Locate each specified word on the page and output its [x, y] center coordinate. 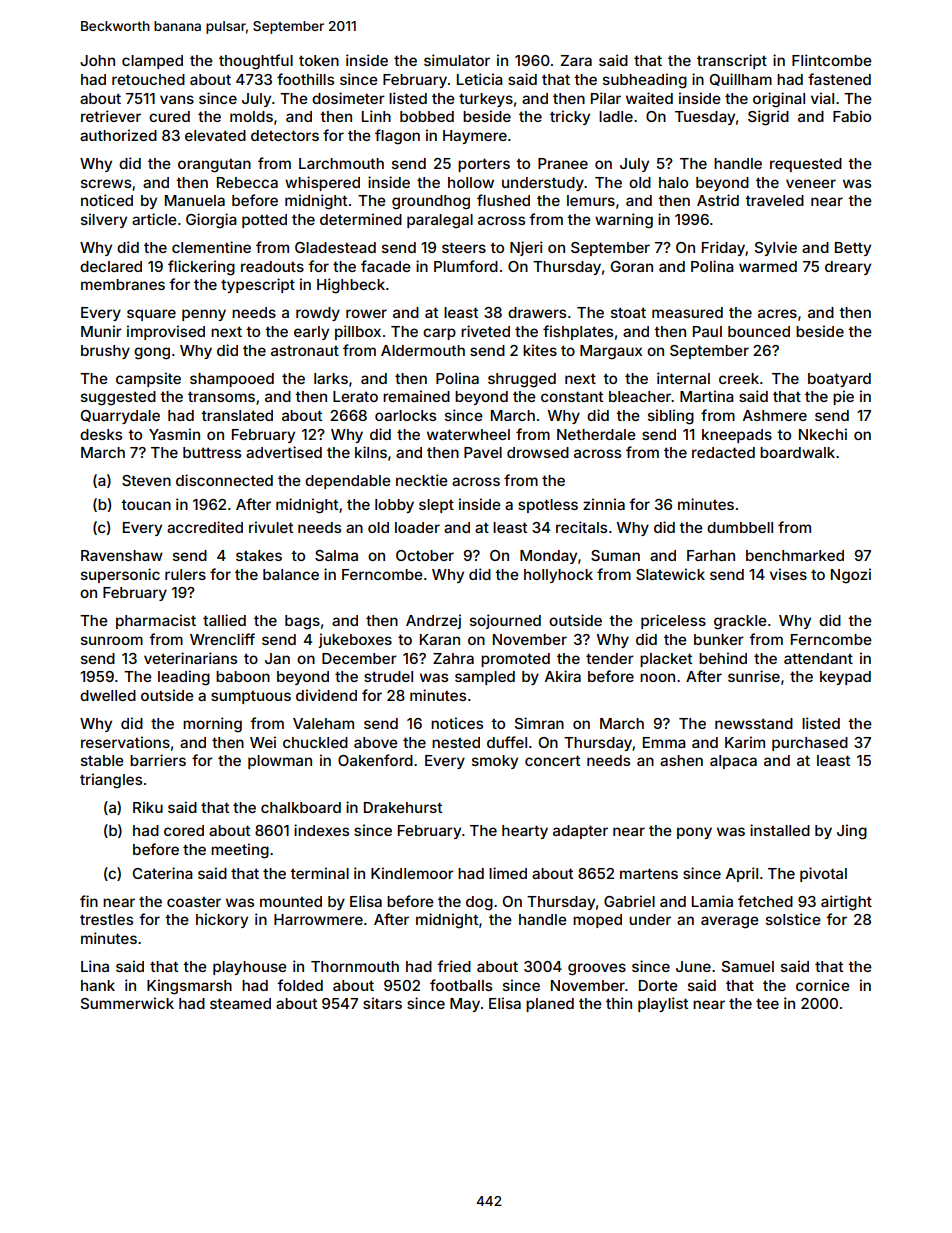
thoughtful [256, 62]
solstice [793, 919]
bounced [759, 331]
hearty [525, 832]
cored [184, 830]
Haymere [475, 137]
